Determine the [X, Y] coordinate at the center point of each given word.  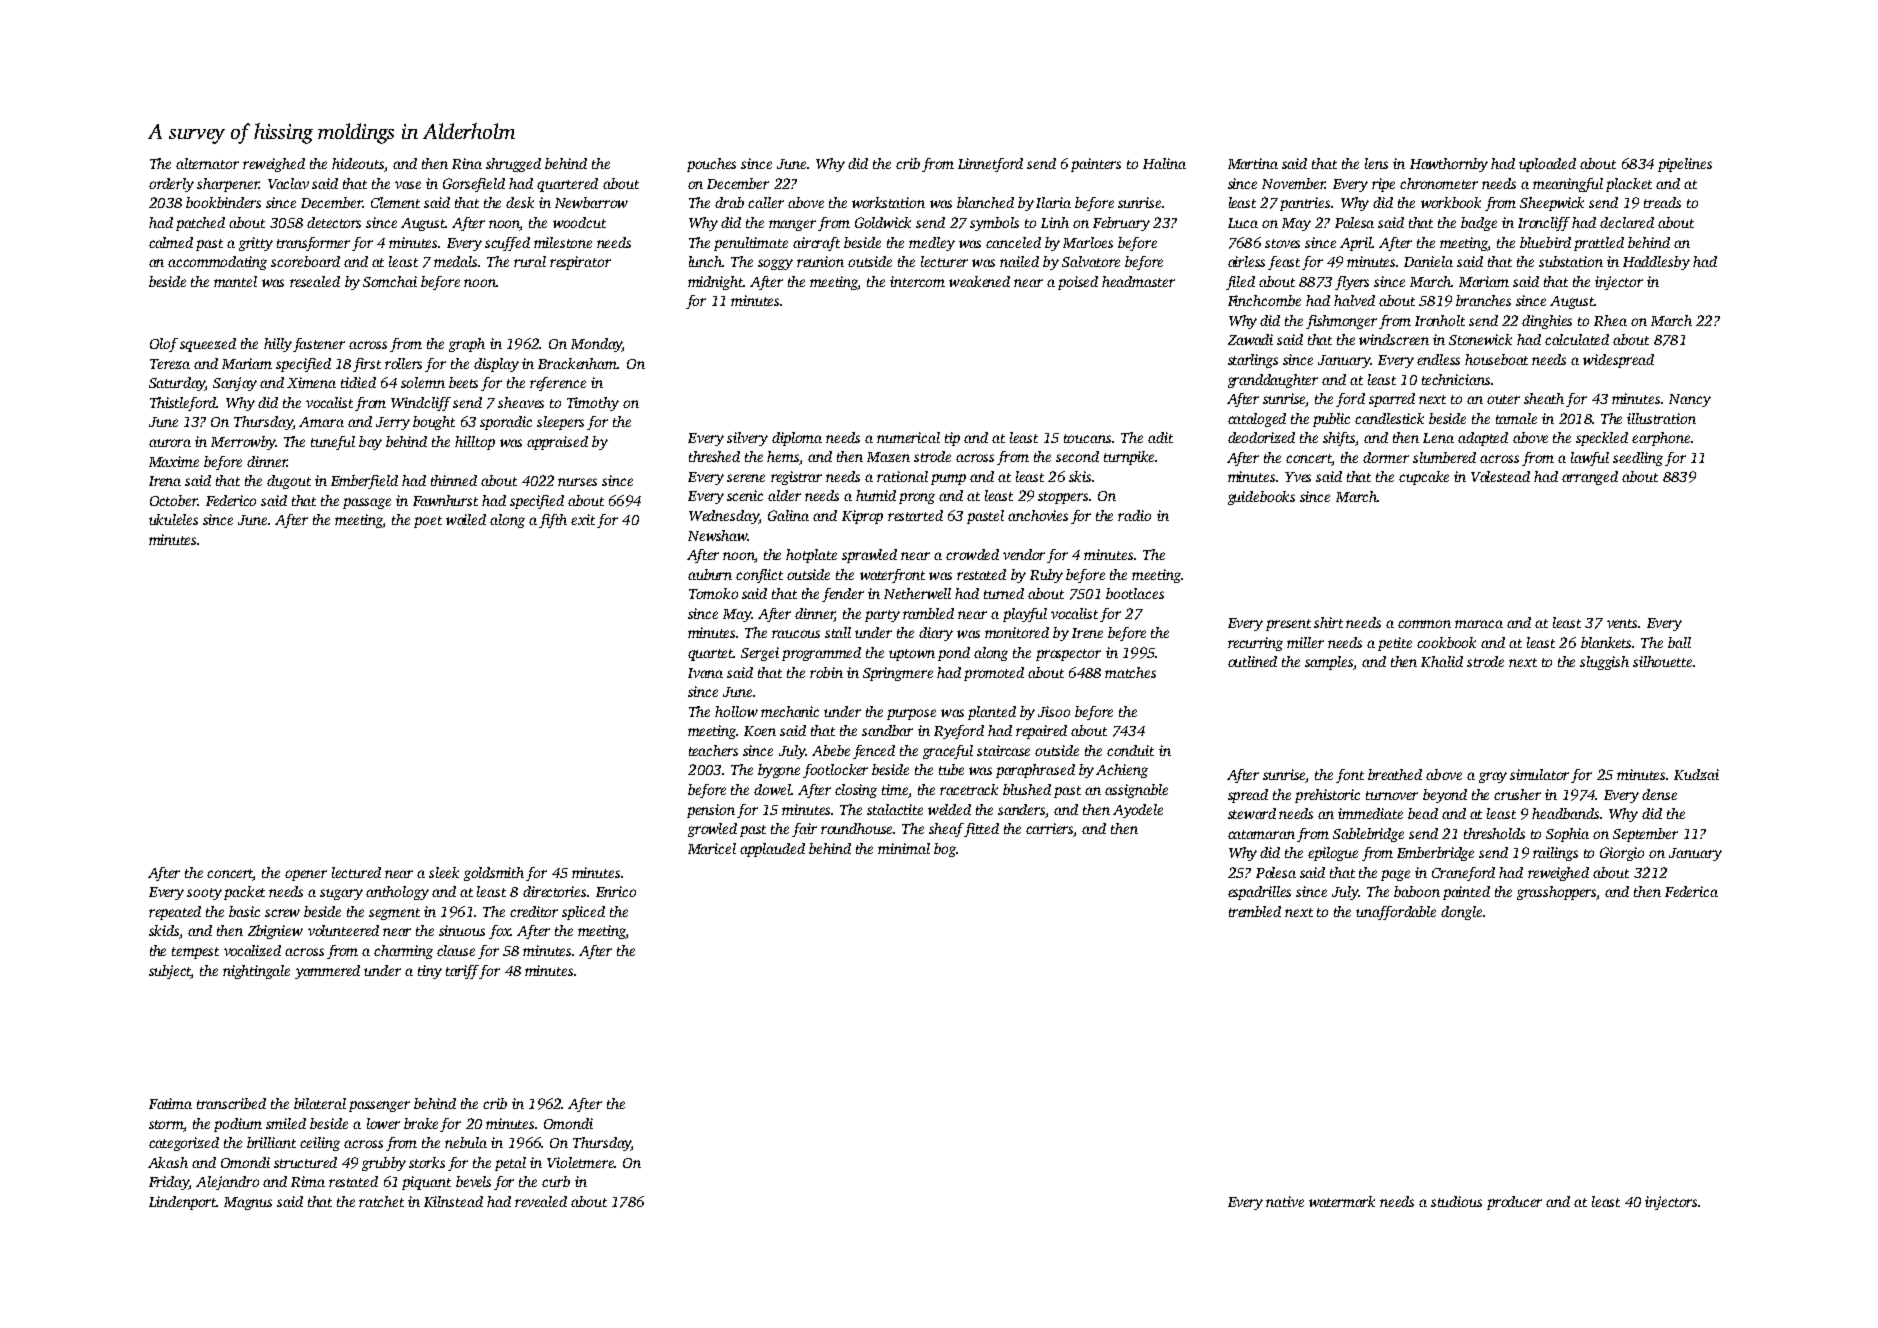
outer [1503, 399]
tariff [463, 972]
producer [1514, 1203]
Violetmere [580, 1162]
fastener [319, 345]
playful [1025, 615]
